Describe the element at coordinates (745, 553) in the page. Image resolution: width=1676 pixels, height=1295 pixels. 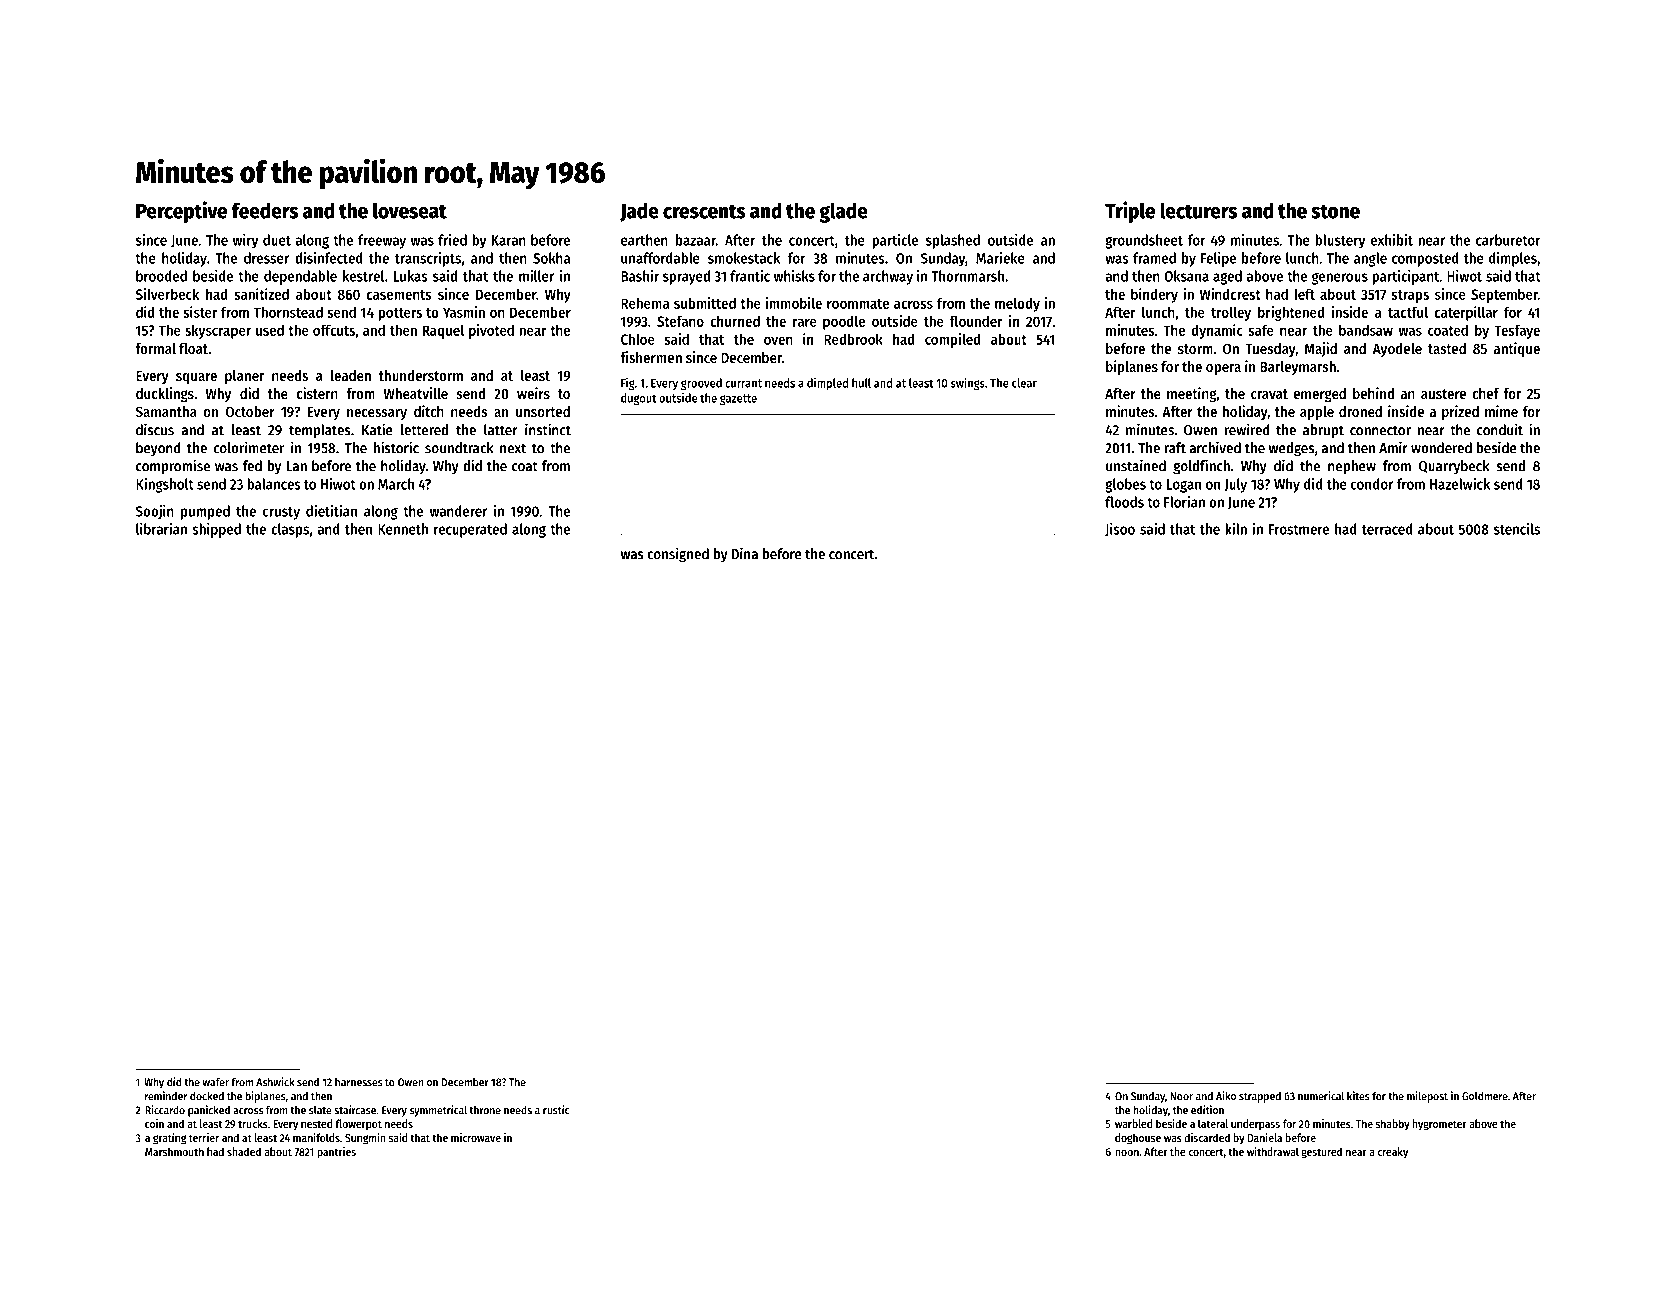
I see `Dina` at that location.
